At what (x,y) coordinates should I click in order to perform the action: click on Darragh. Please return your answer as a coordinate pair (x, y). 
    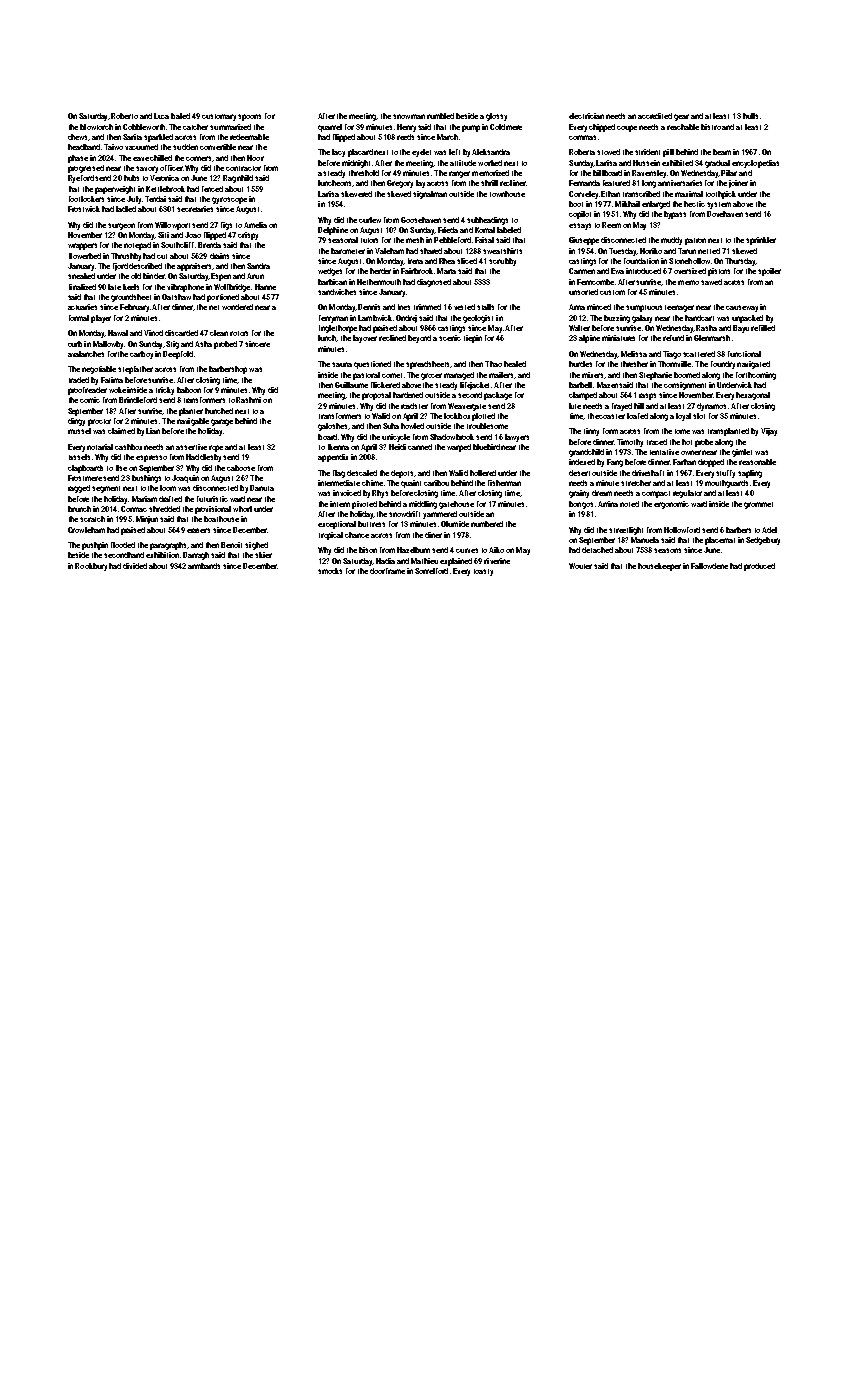
    Looking at the image, I should click on (196, 556).
